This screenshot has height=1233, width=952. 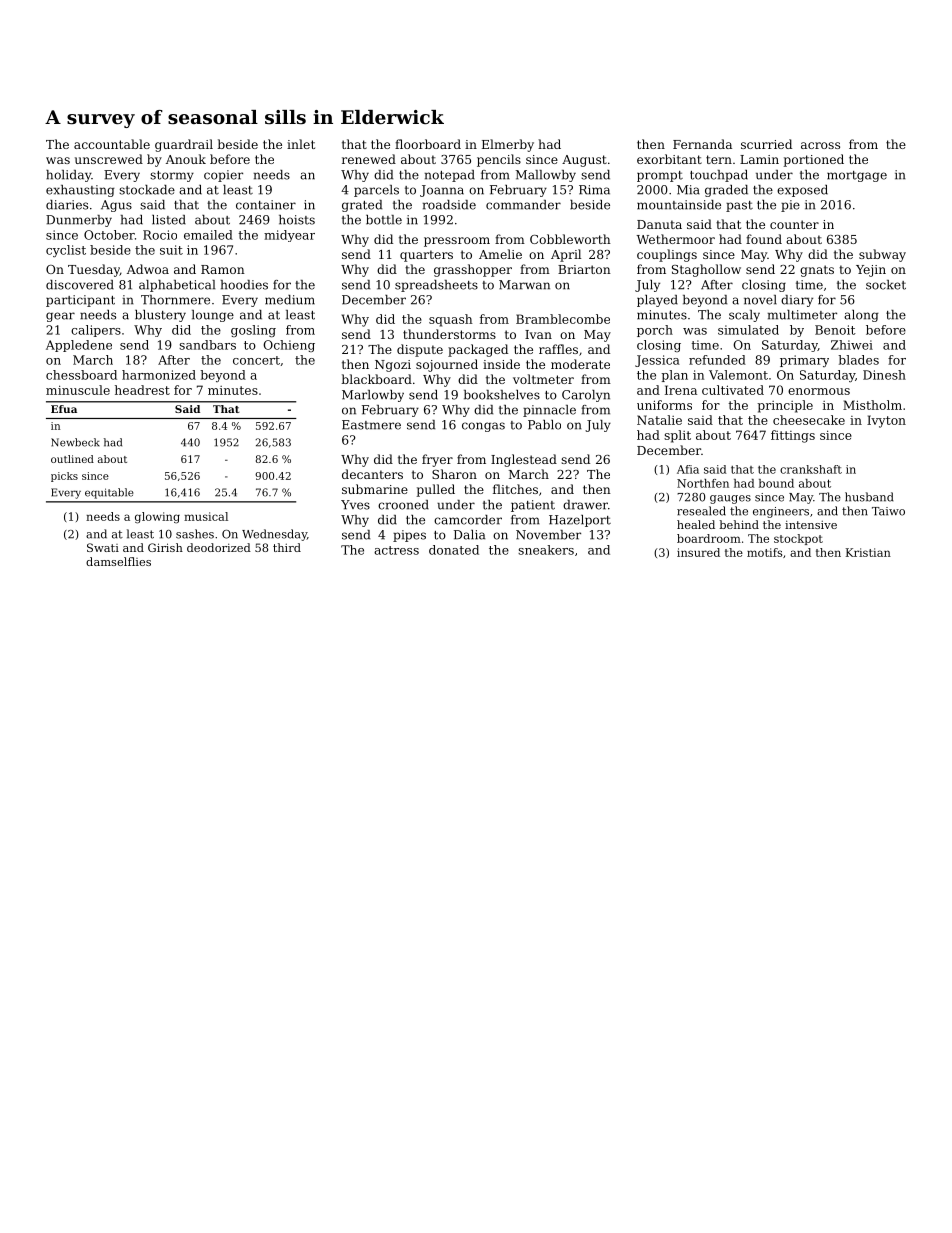 I want to click on accountable, so click(x=112, y=144).
